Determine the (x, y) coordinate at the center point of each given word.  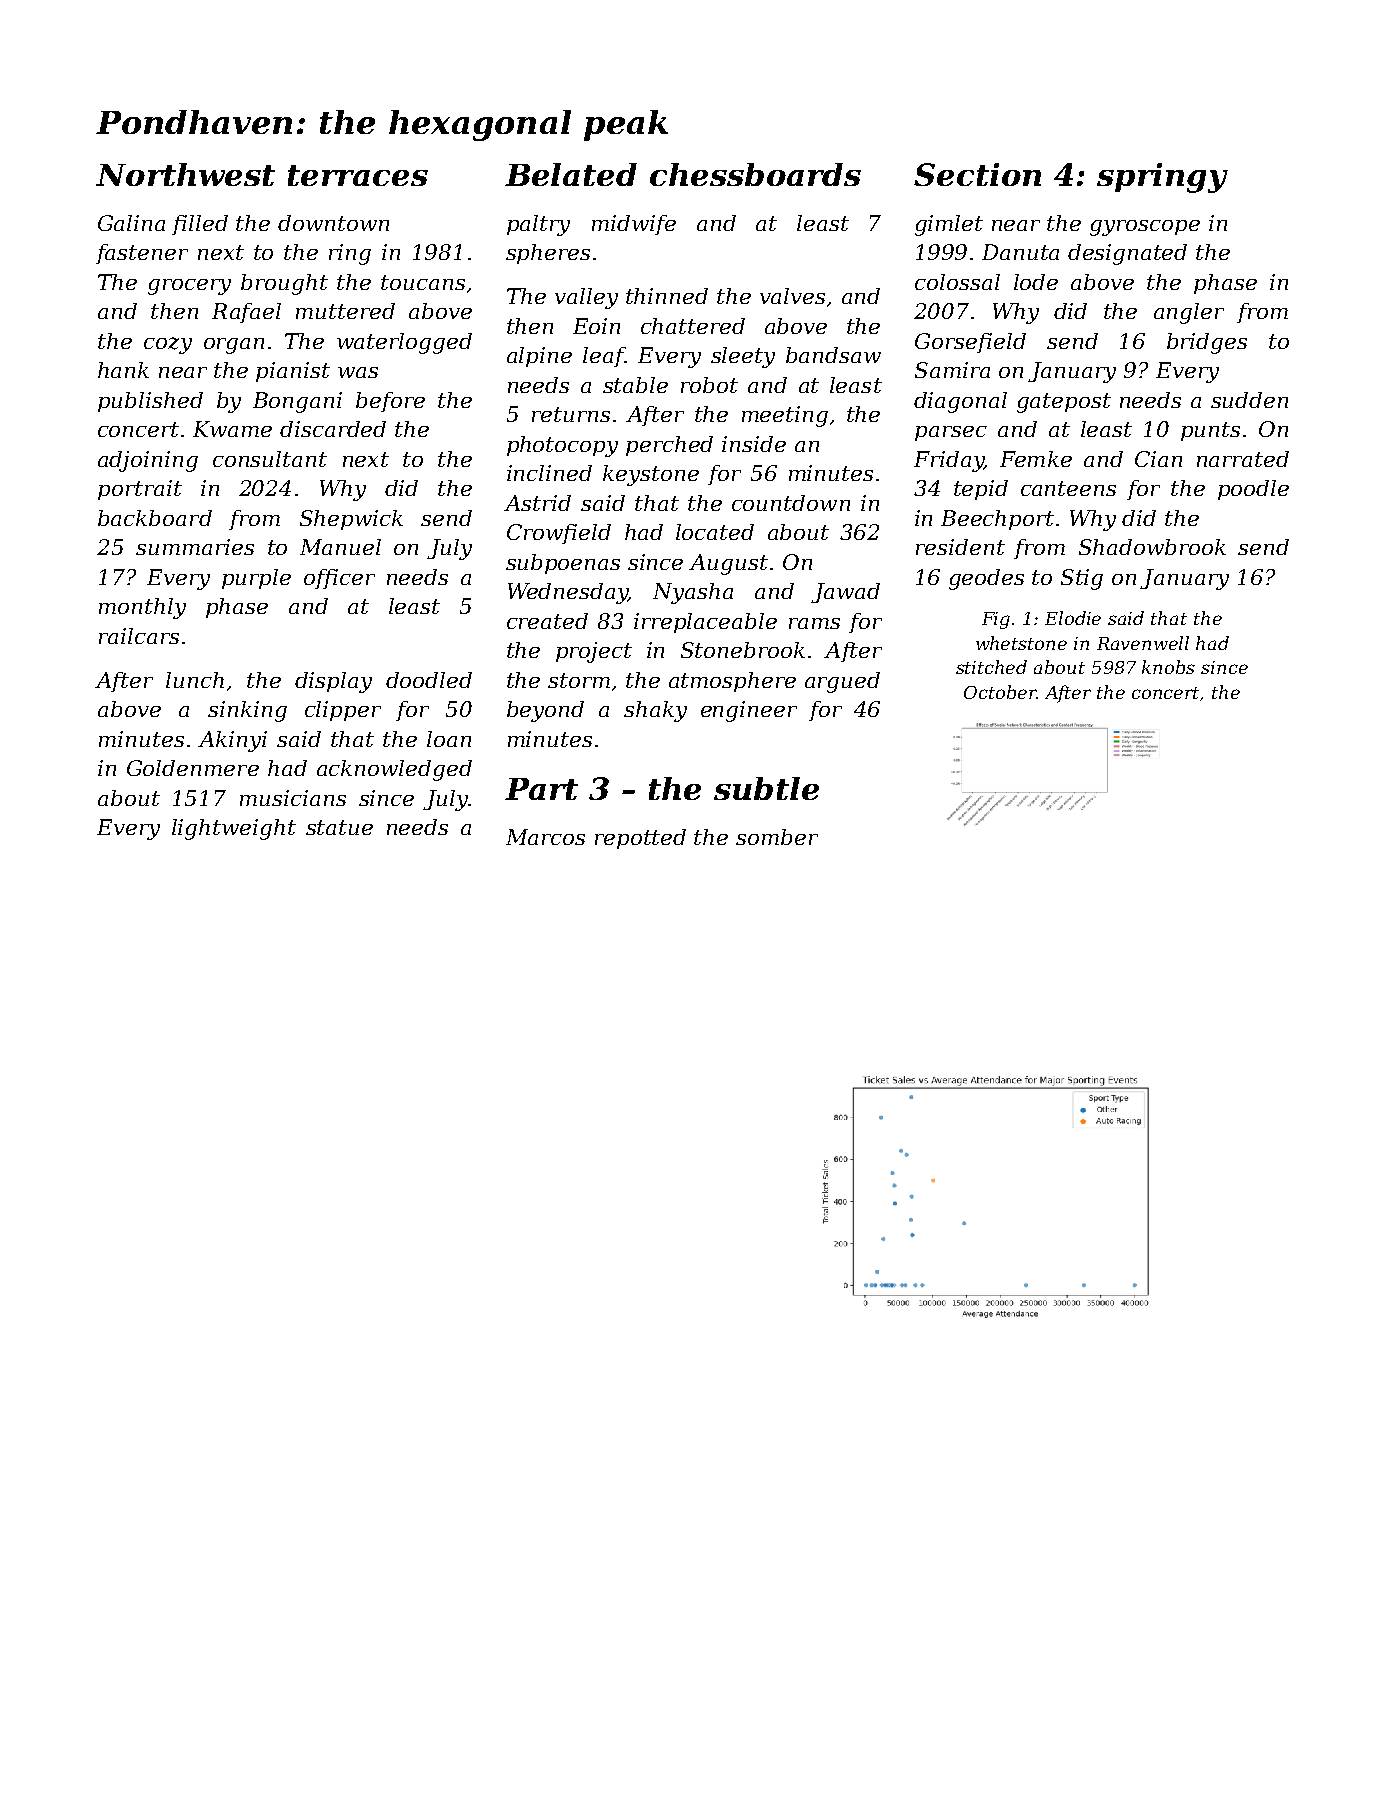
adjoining (148, 461)
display (333, 682)
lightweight (234, 829)
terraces (358, 175)
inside (754, 444)
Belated (571, 174)
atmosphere (732, 682)
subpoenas (563, 564)
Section (977, 174)
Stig (1082, 579)
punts (1210, 431)
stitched (991, 667)
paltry (538, 225)
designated (1127, 254)
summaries (195, 547)
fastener (142, 254)
